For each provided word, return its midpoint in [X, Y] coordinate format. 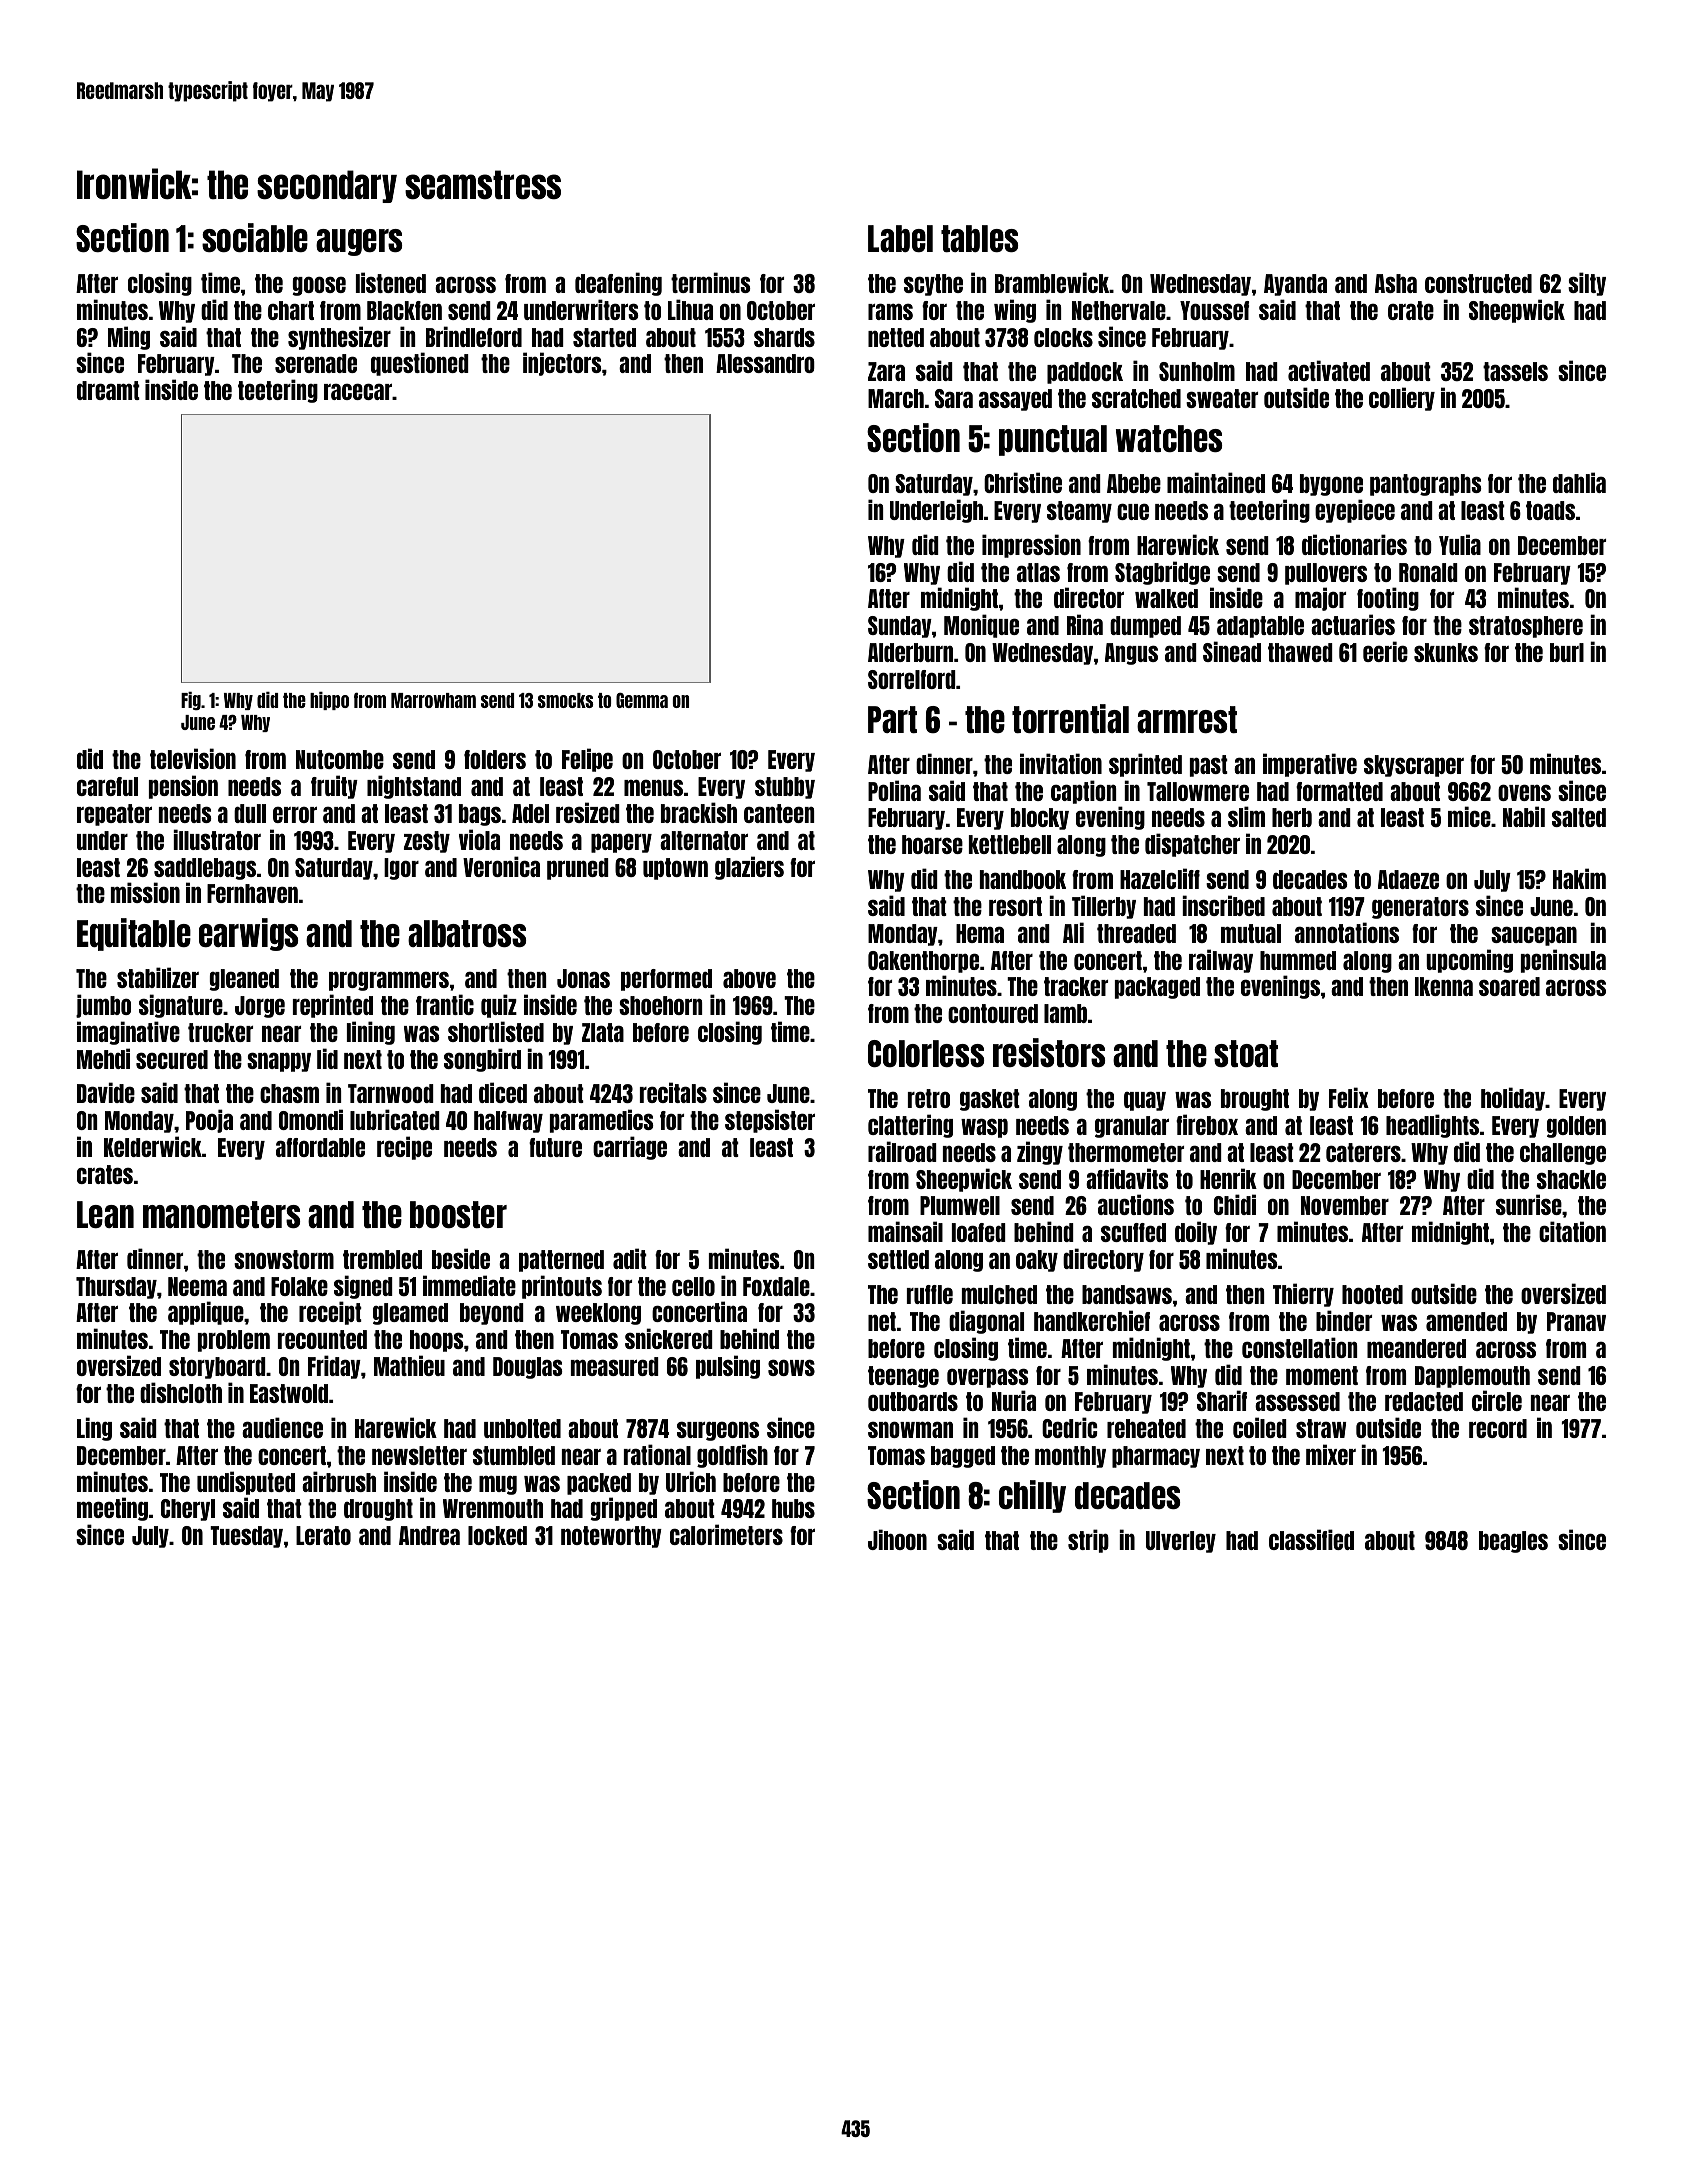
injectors [562, 364]
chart [291, 310]
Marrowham [433, 700]
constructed [1478, 283]
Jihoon [897, 1539]
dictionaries [1354, 544]
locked [497, 1535]
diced [503, 1092]
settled [898, 1259]
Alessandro [765, 363]
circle [1497, 1400]
